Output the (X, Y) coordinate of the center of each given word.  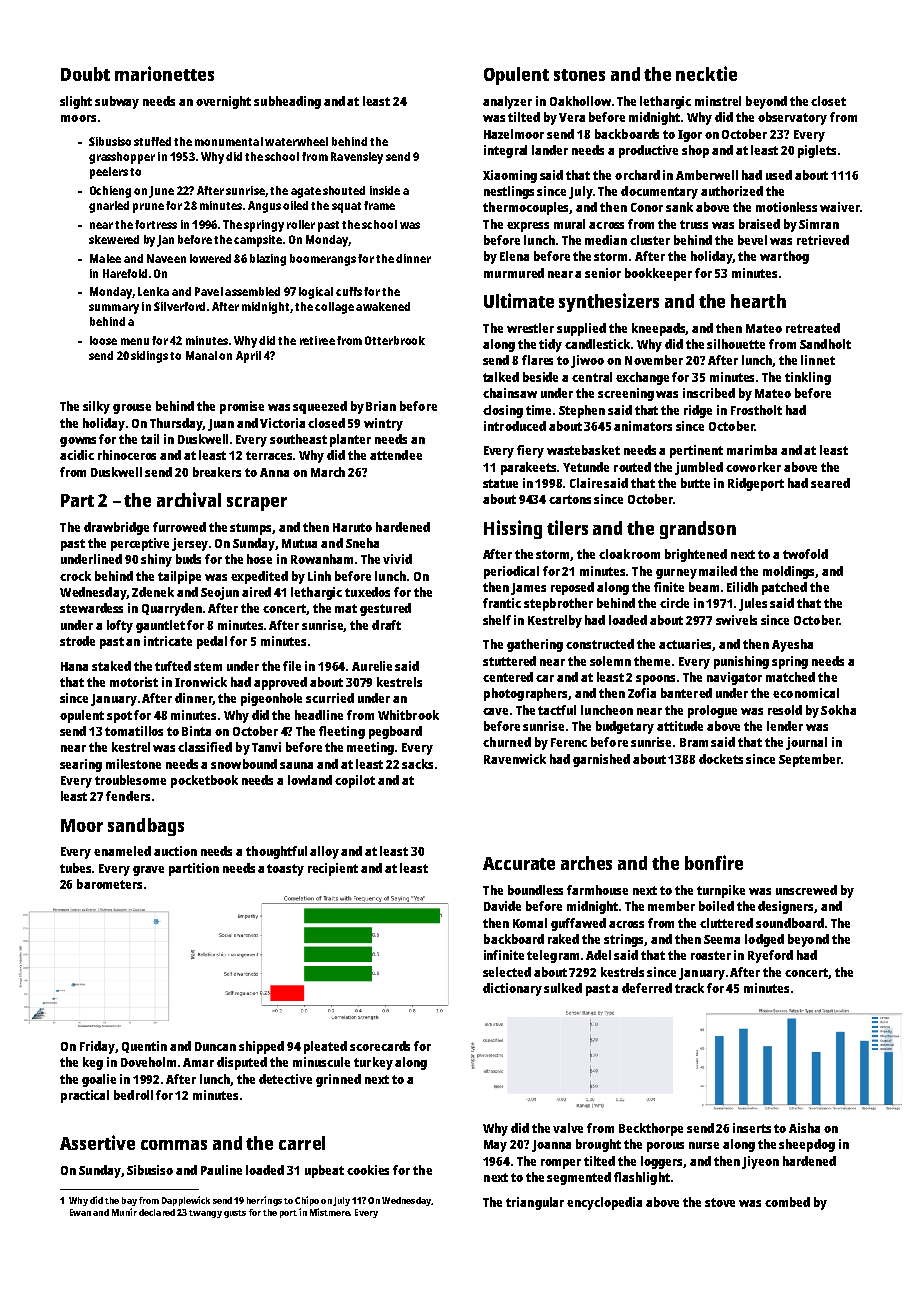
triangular (535, 1203)
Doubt (85, 74)
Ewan (80, 1212)
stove (720, 1202)
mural (569, 224)
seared (830, 483)
